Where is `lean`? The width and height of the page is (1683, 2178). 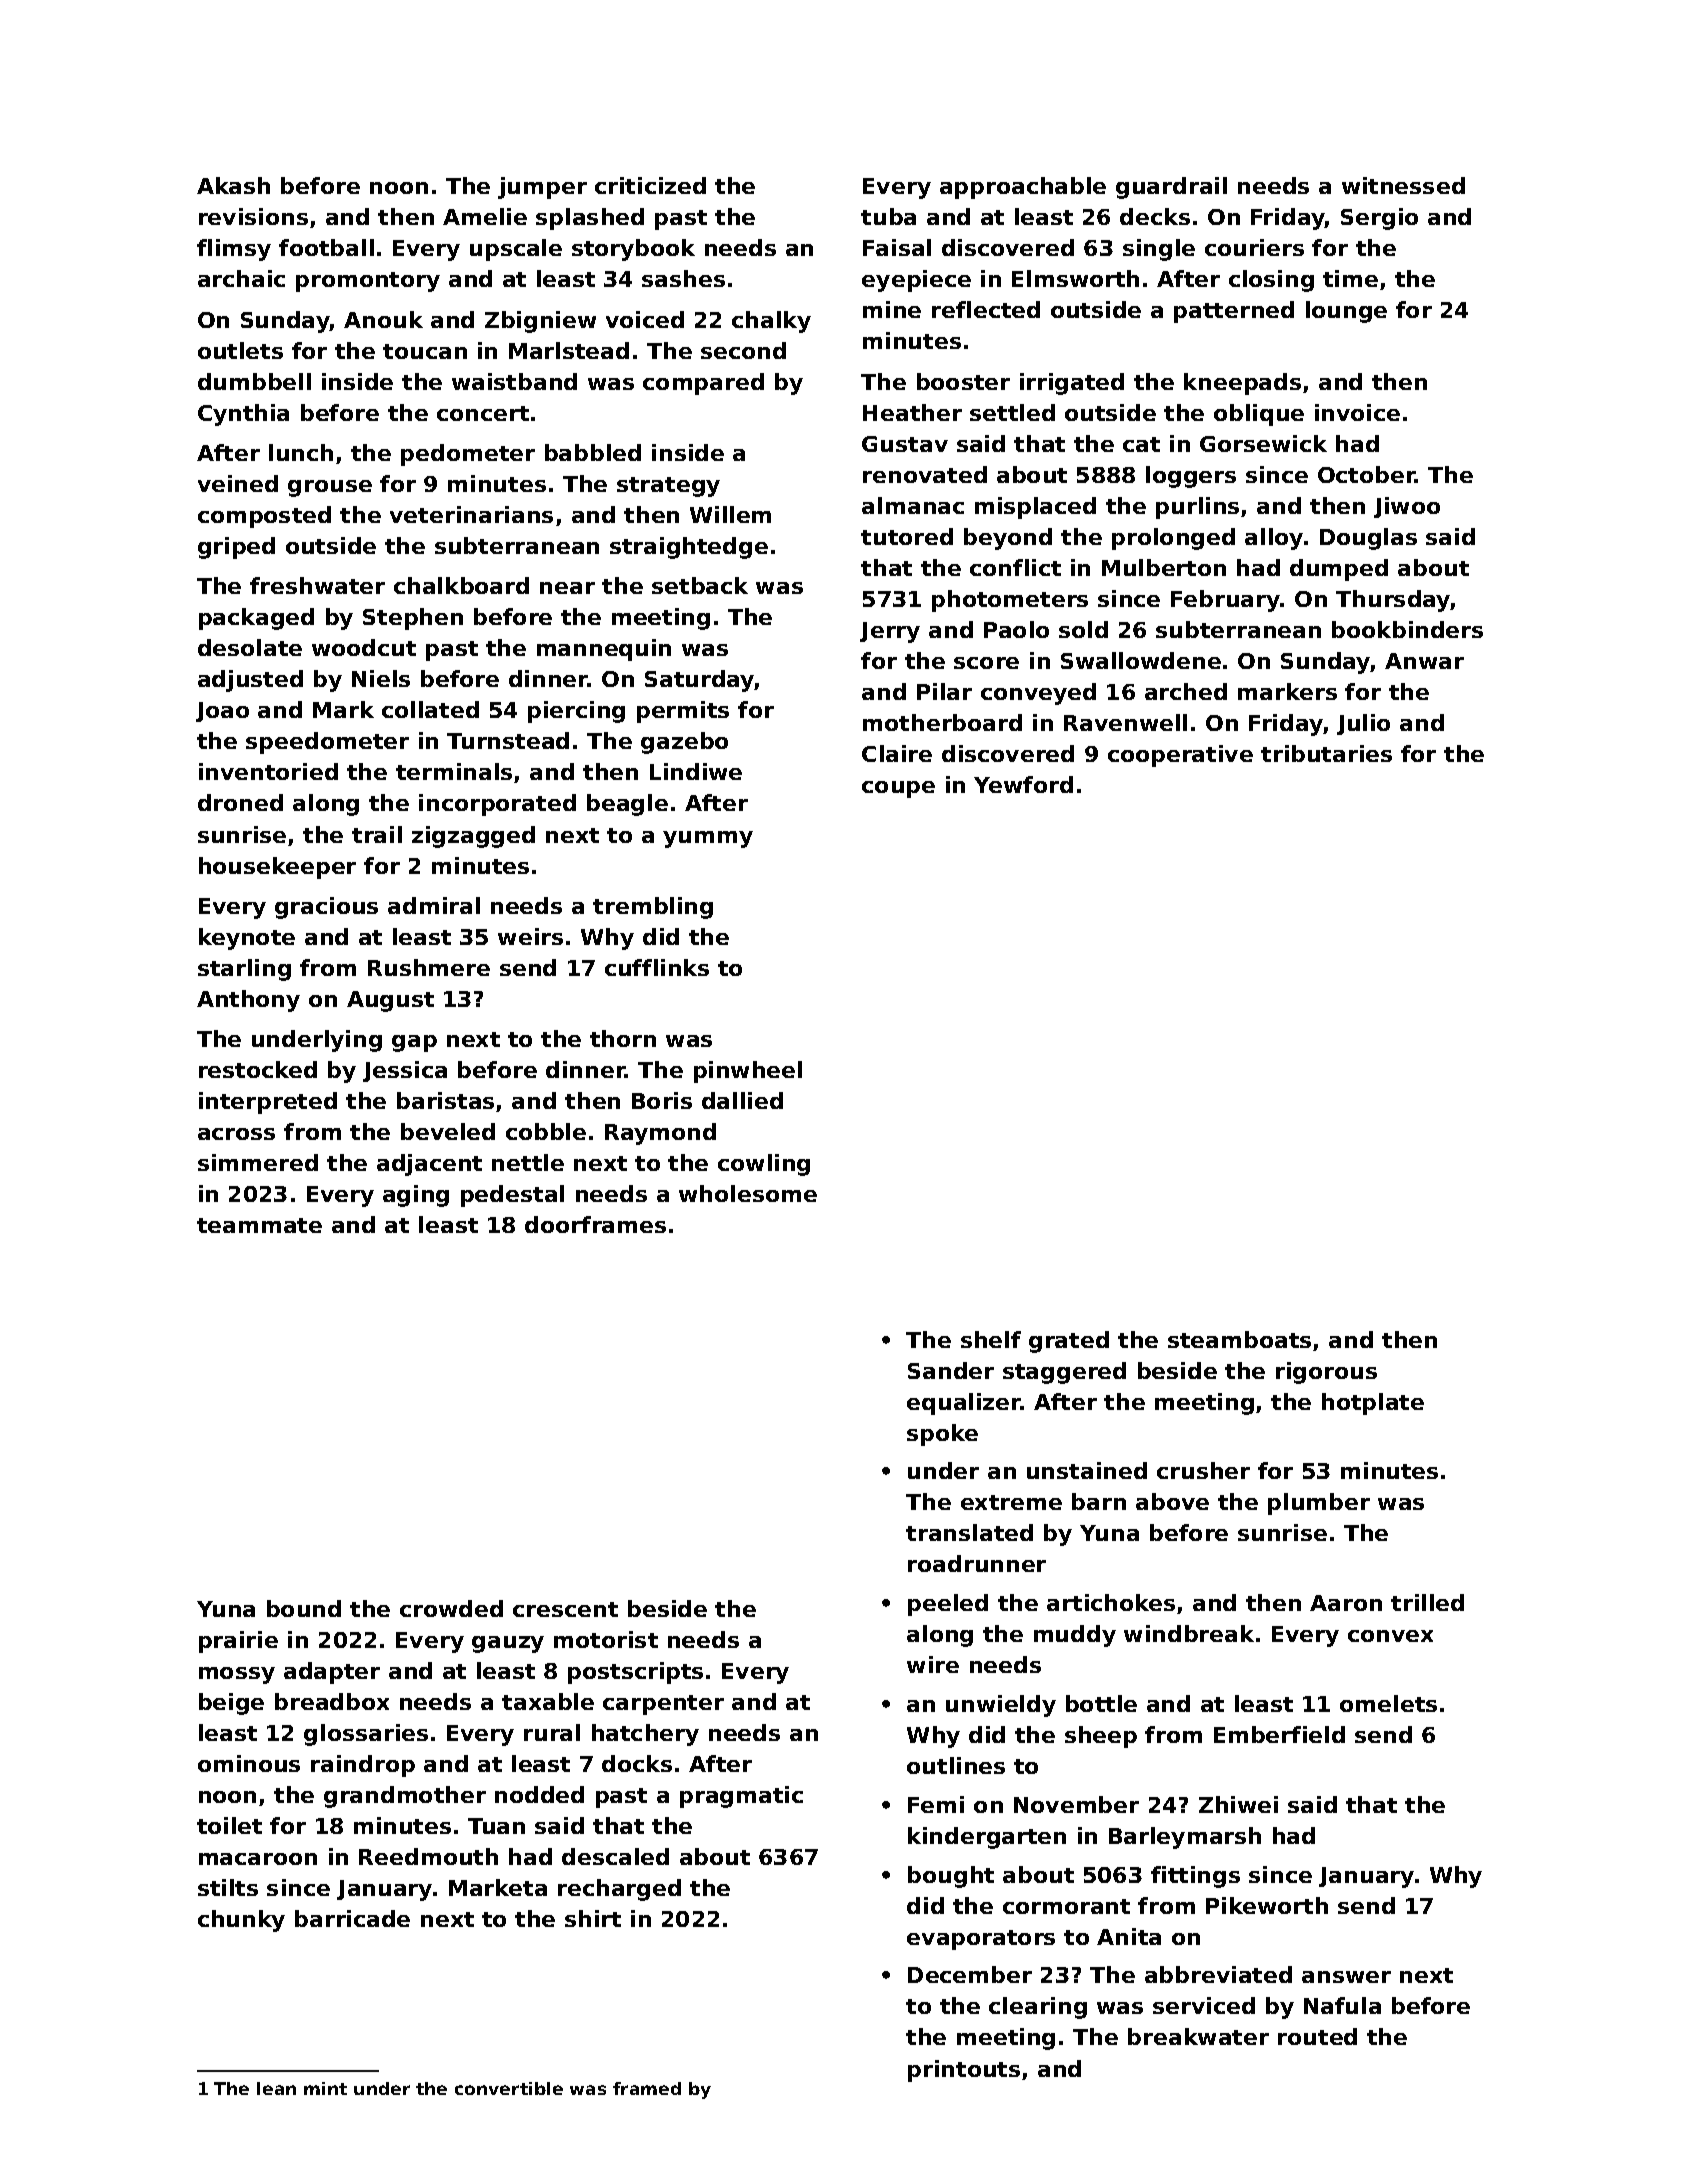
lean is located at coordinates (276, 2088).
